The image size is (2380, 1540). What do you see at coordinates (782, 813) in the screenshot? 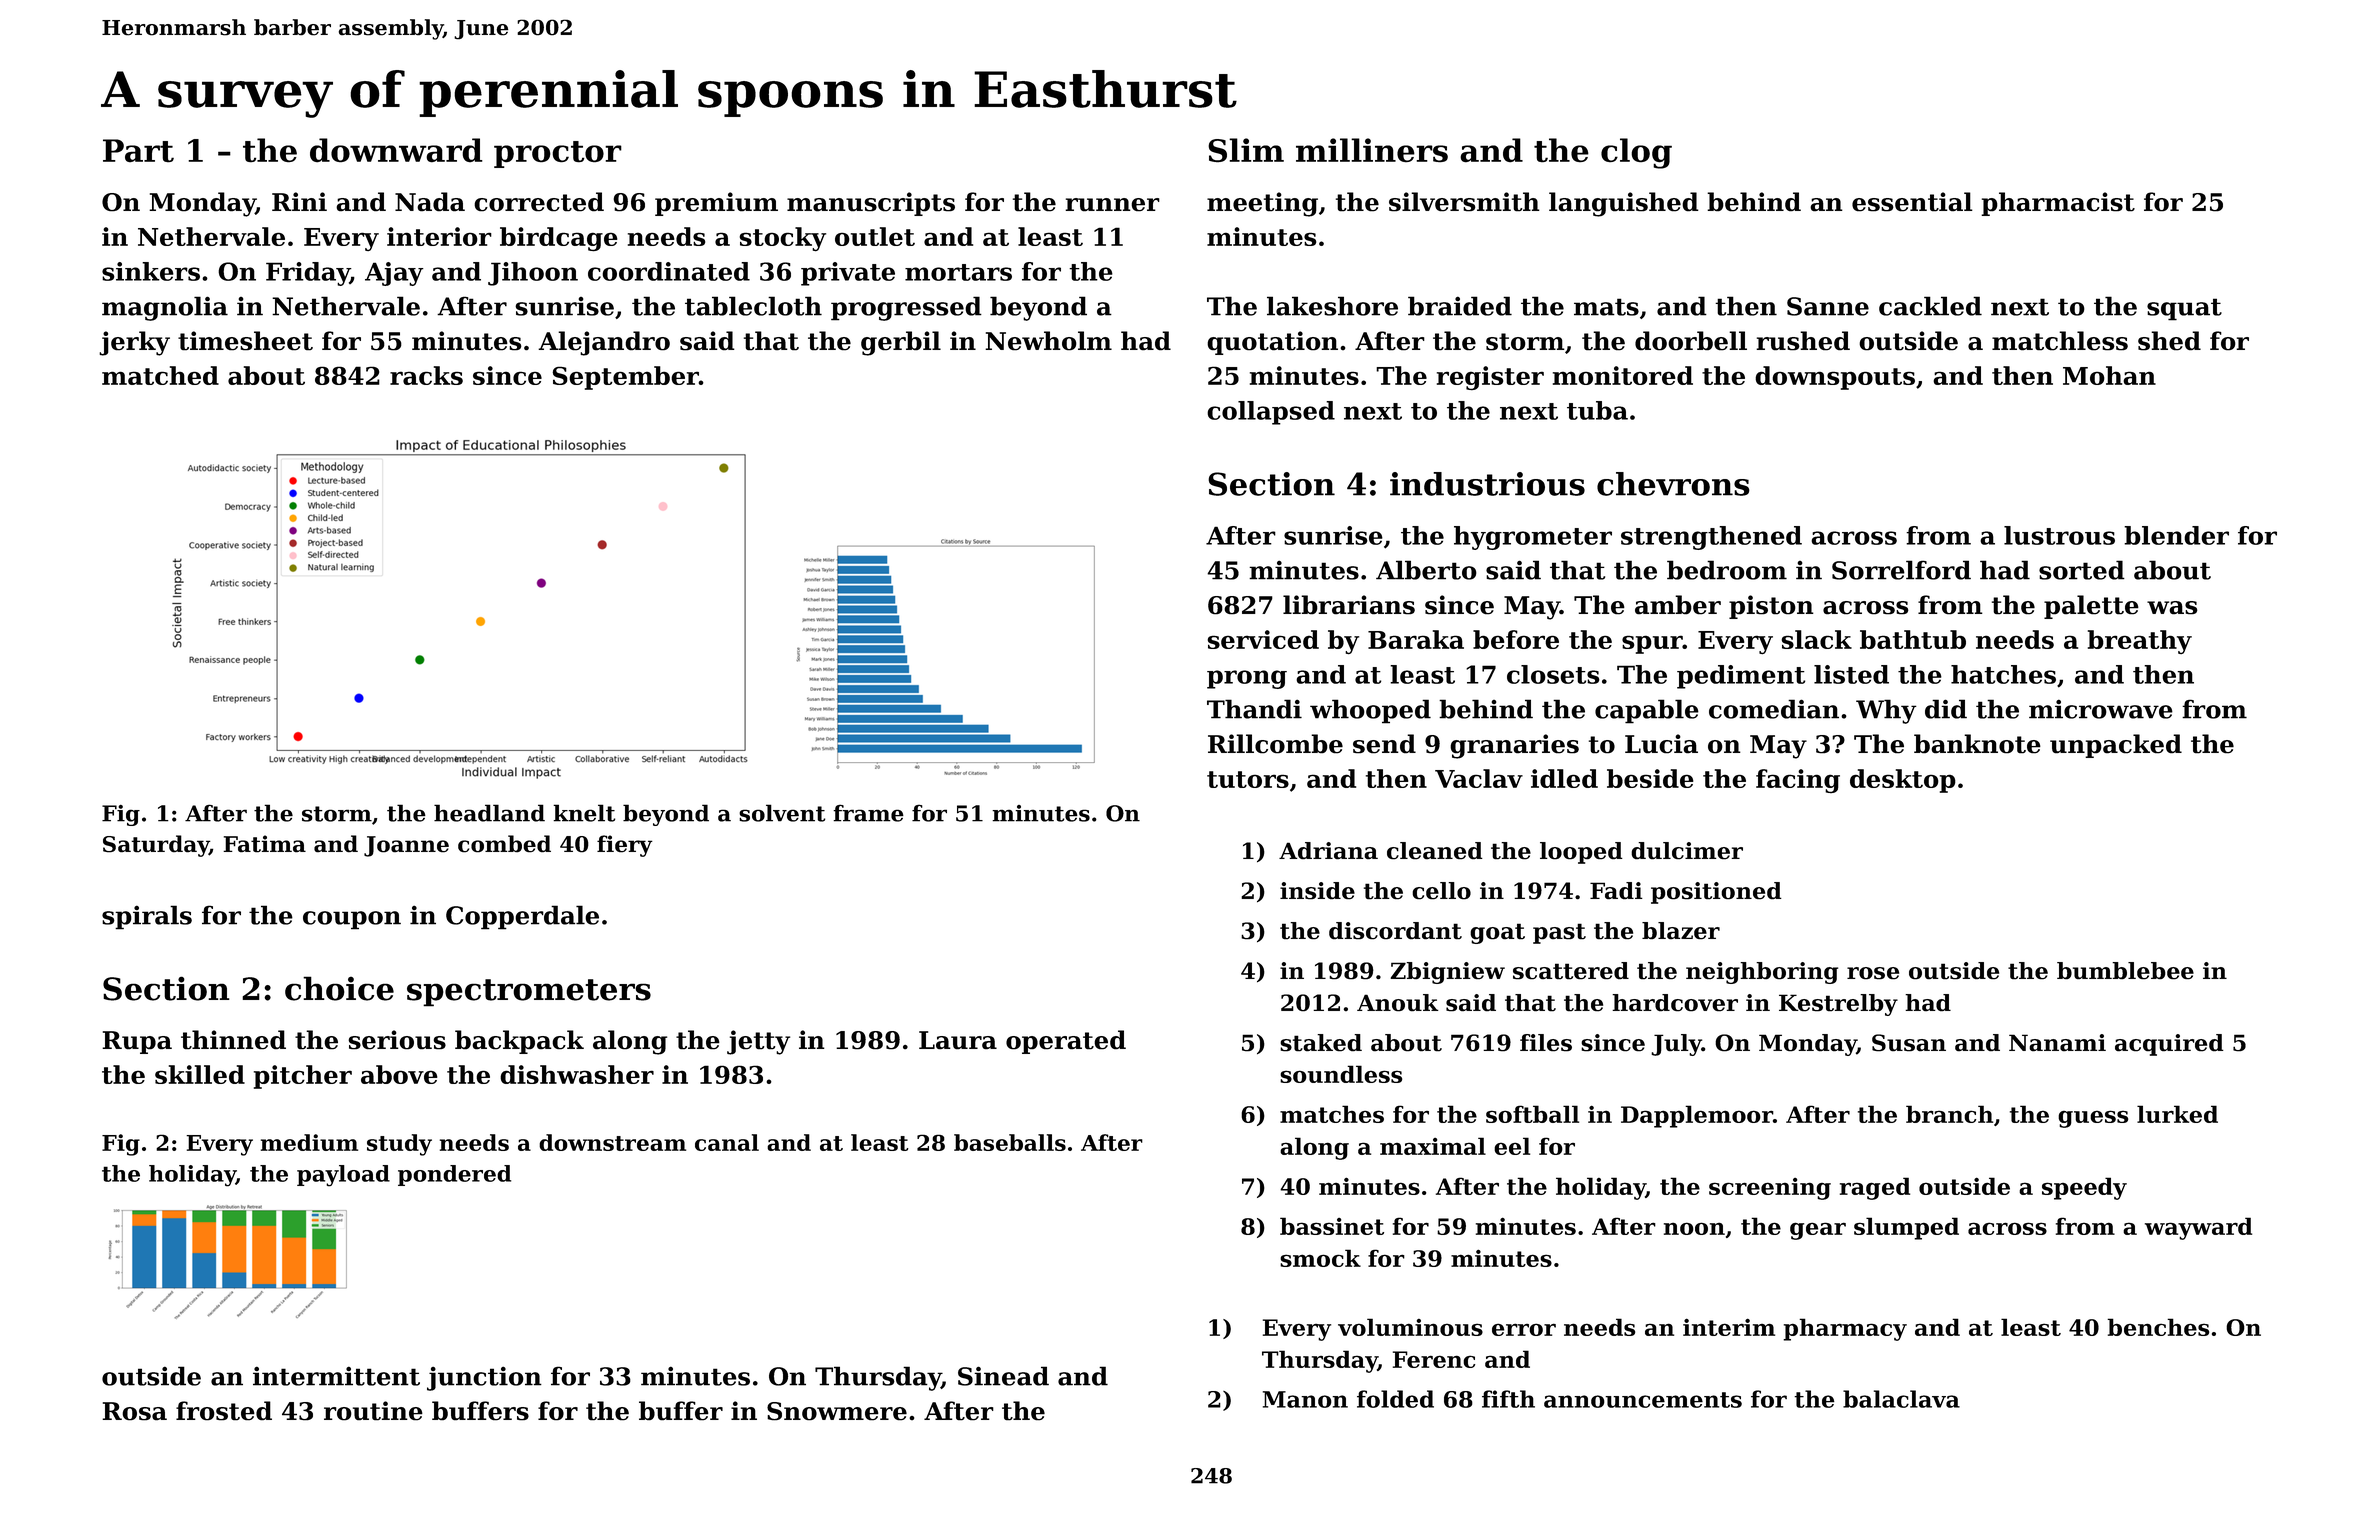
I see `solvent` at bounding box center [782, 813].
